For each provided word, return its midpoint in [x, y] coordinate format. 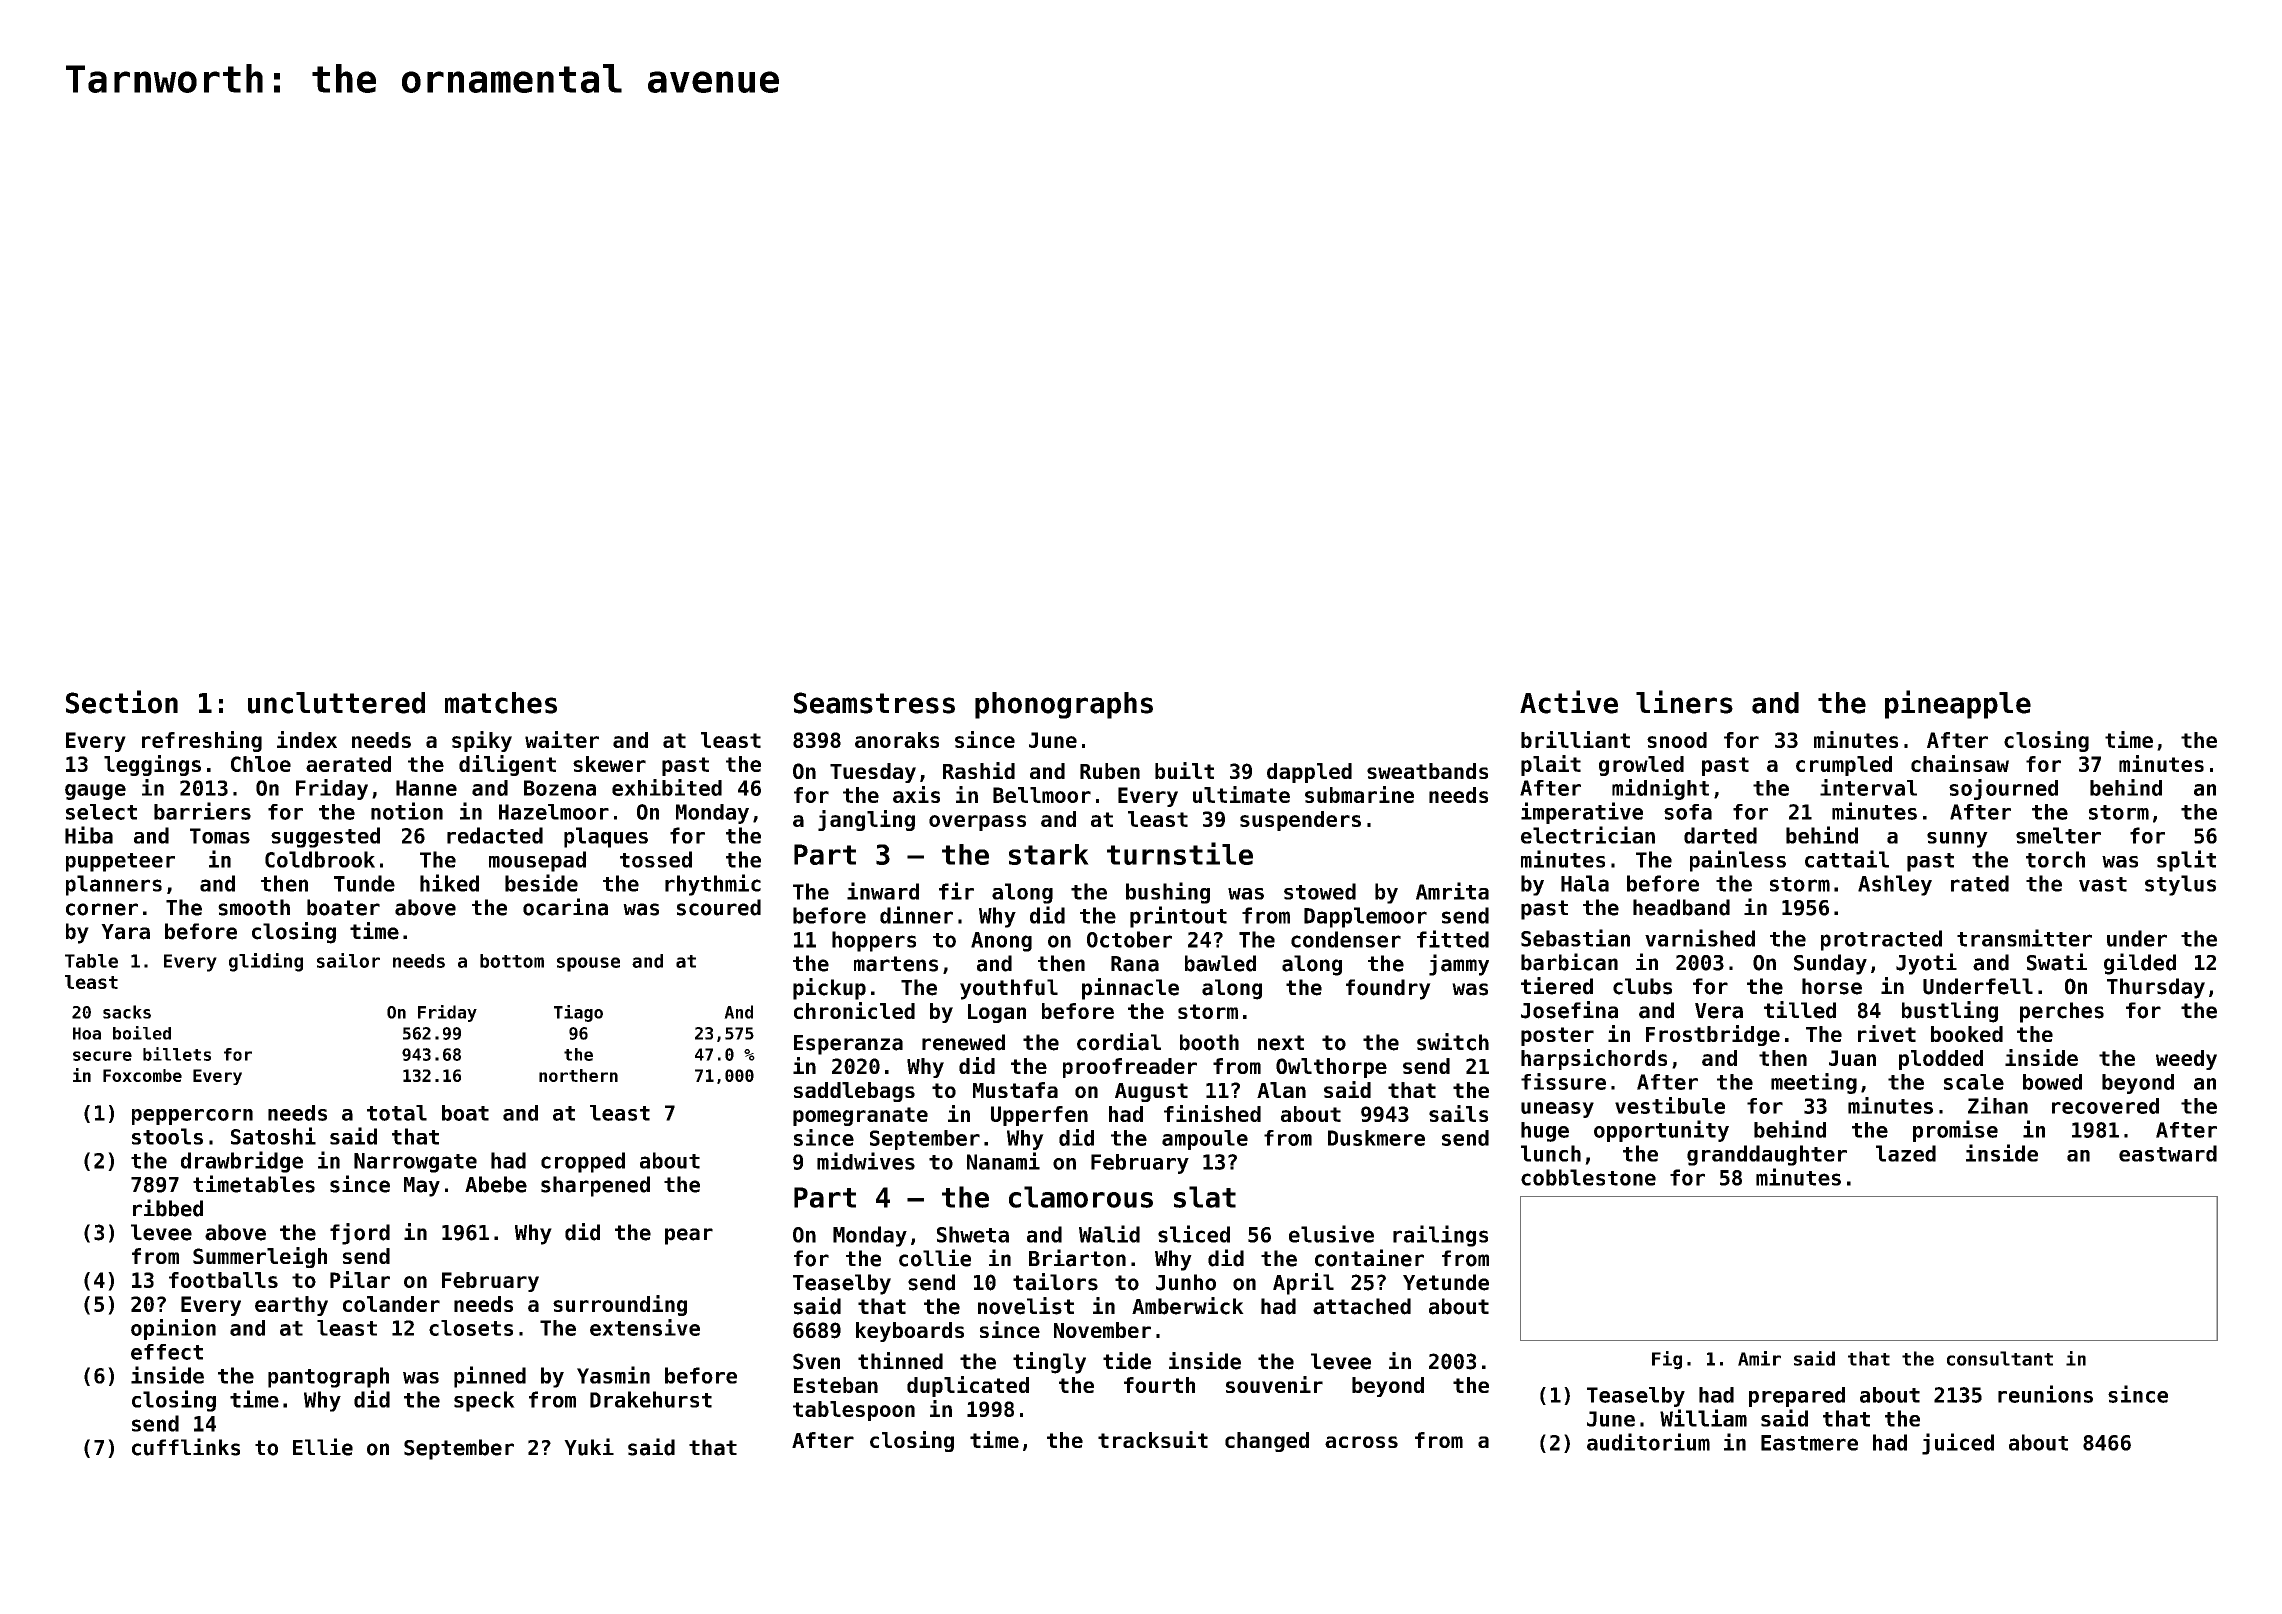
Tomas [220, 836]
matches [501, 703]
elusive [1331, 1234]
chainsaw [1960, 763]
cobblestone [1588, 1177]
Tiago [578, 1013]
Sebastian [1575, 938]
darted [1720, 835]
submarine [1359, 794]
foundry [1388, 989]
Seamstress [874, 703]
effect [167, 1352]
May [422, 1187]
